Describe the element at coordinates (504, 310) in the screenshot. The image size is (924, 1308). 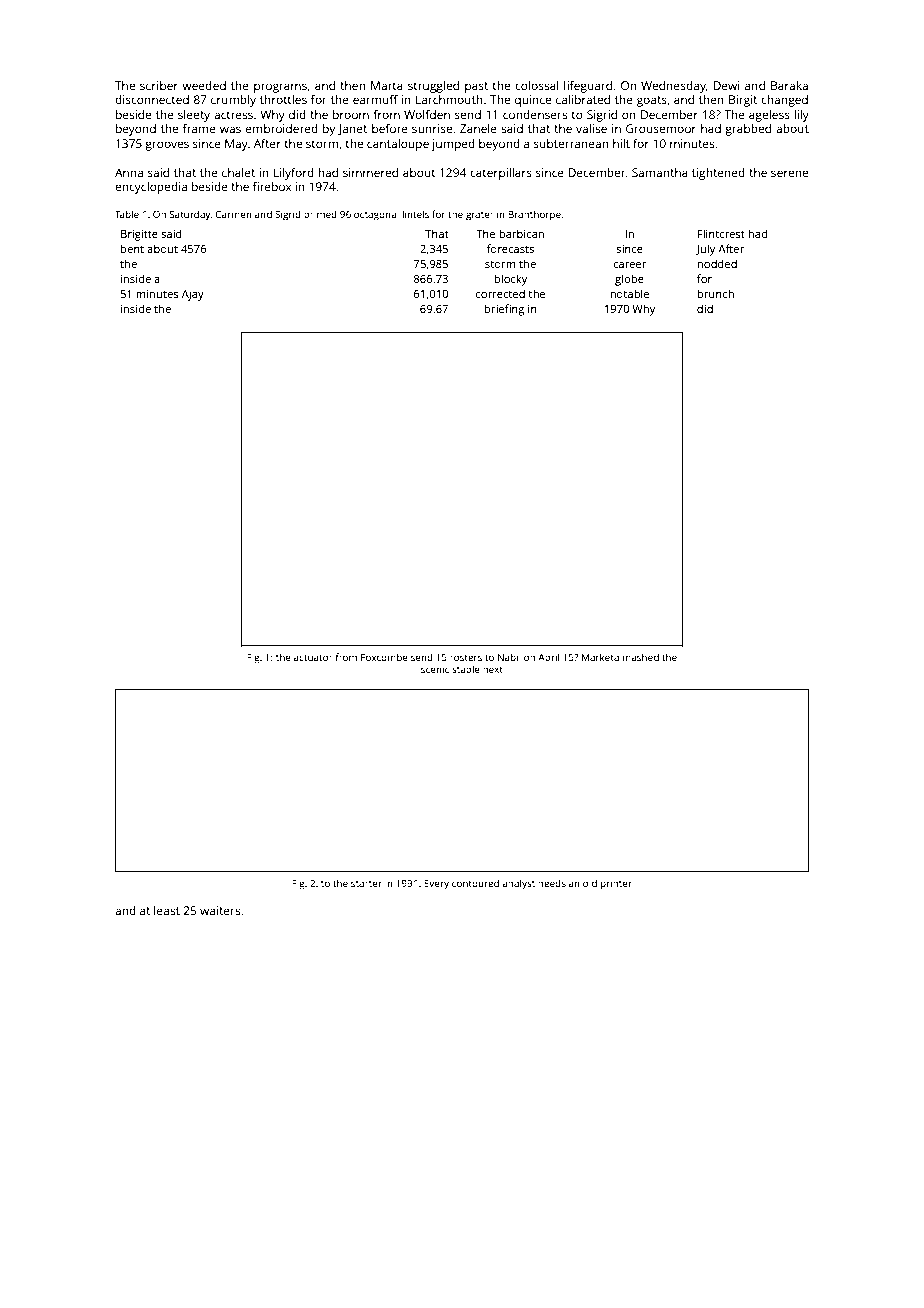
I see `briefing` at that location.
